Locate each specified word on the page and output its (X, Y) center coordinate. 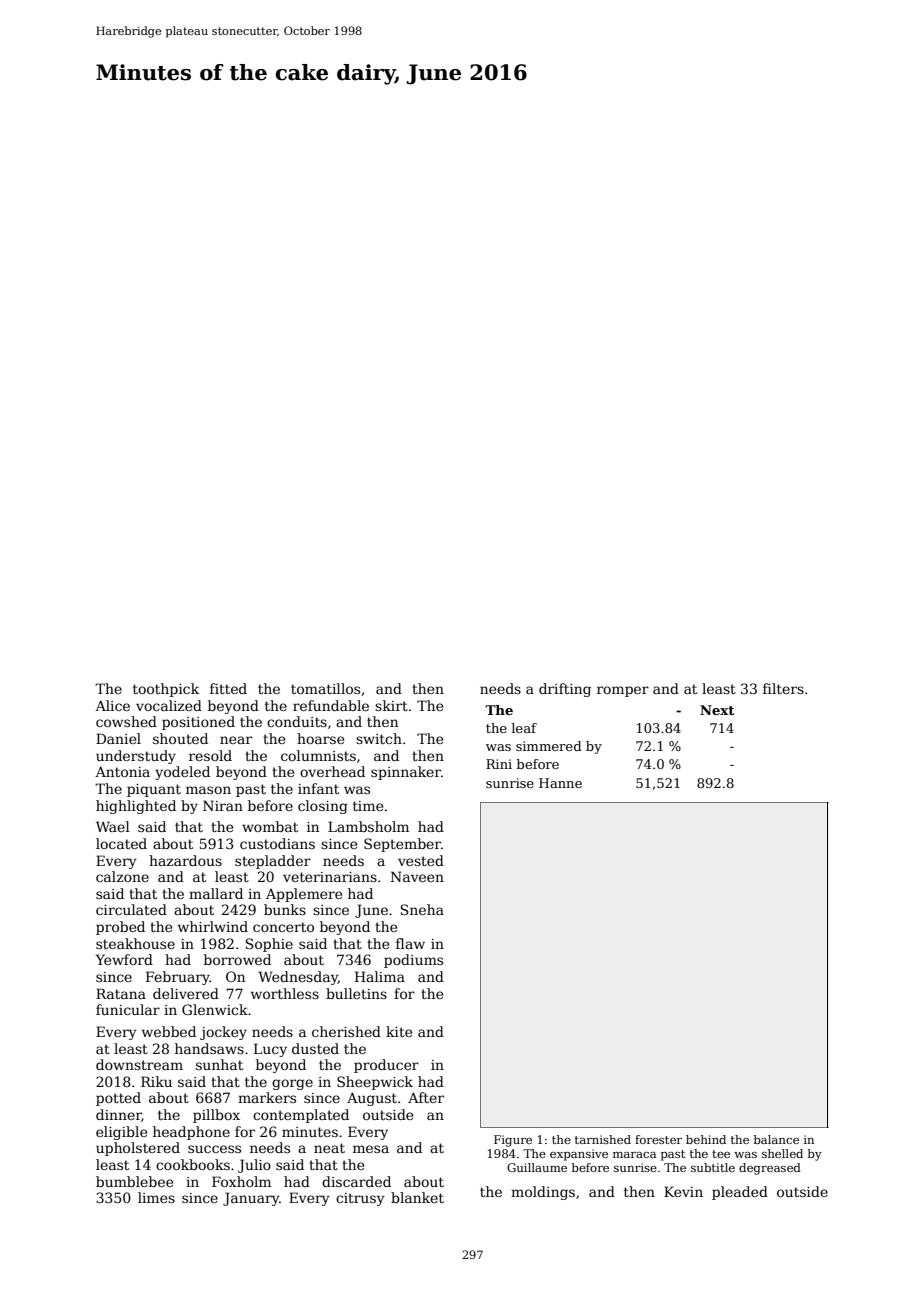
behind (706, 1139)
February (178, 978)
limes (156, 1197)
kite (399, 1031)
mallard (216, 893)
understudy (136, 757)
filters (783, 688)
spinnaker (406, 773)
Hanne (560, 783)
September (402, 845)
